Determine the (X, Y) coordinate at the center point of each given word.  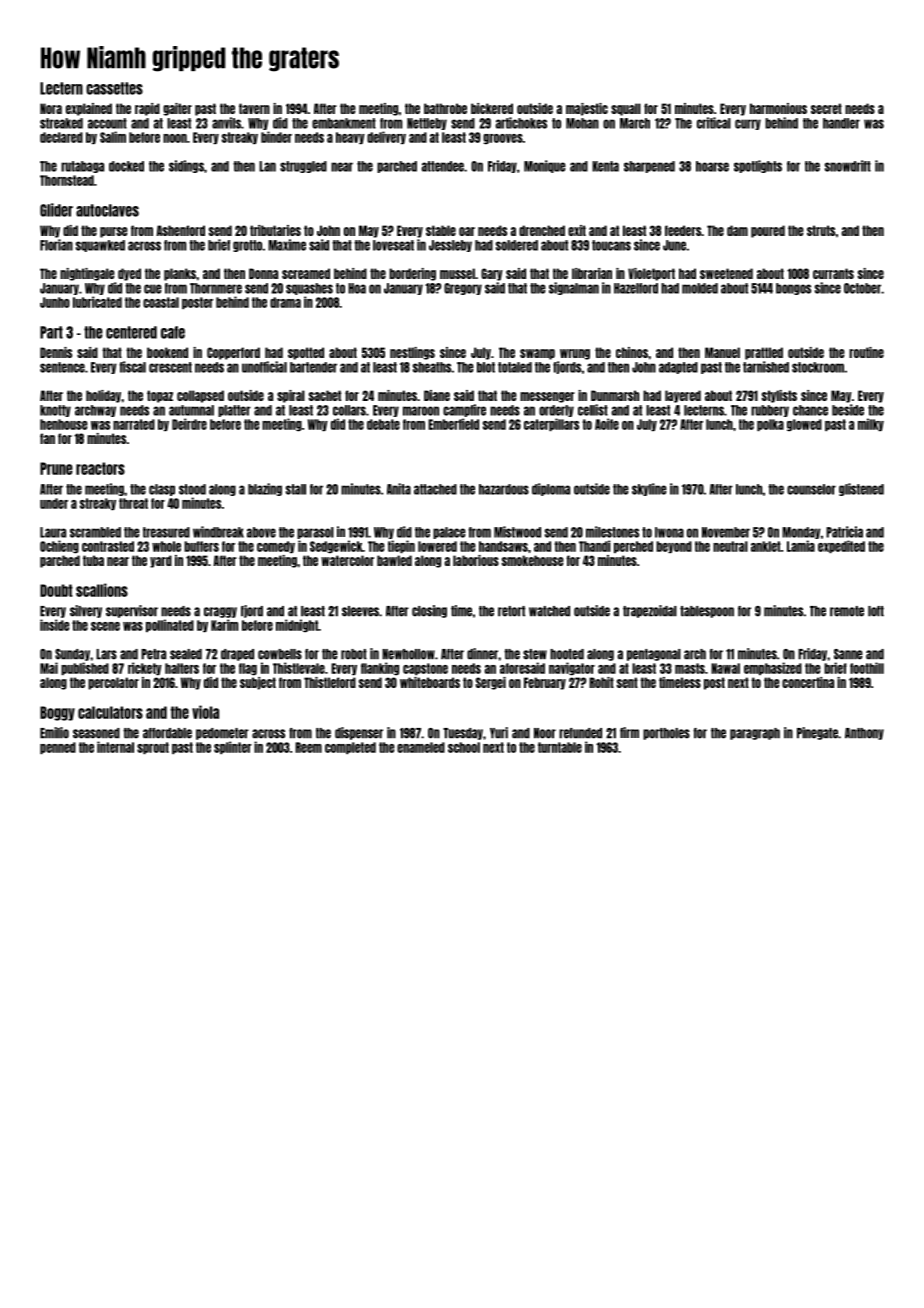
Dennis (56, 352)
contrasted (108, 546)
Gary (492, 274)
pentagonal (654, 655)
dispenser (359, 733)
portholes (666, 734)
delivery (386, 137)
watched (549, 611)
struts (821, 230)
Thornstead (67, 180)
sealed (186, 654)
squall (626, 109)
